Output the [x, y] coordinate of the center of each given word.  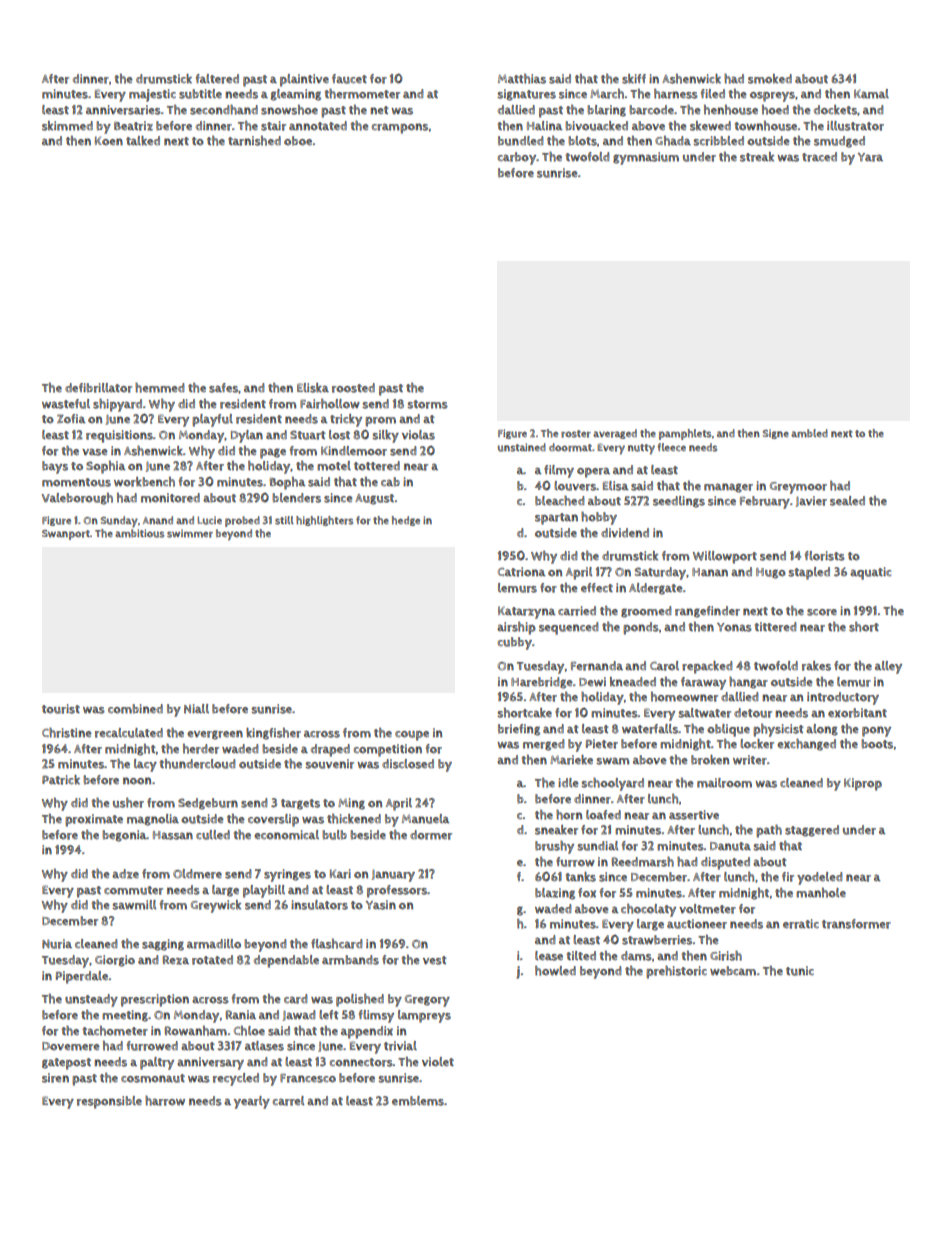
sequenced [568, 628]
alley [888, 667]
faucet [349, 79]
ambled [809, 433]
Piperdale [82, 977]
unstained [522, 447]
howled [555, 971]
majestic [152, 95]
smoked [770, 79]
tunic [800, 971]
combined [135, 709]
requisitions [119, 436]
